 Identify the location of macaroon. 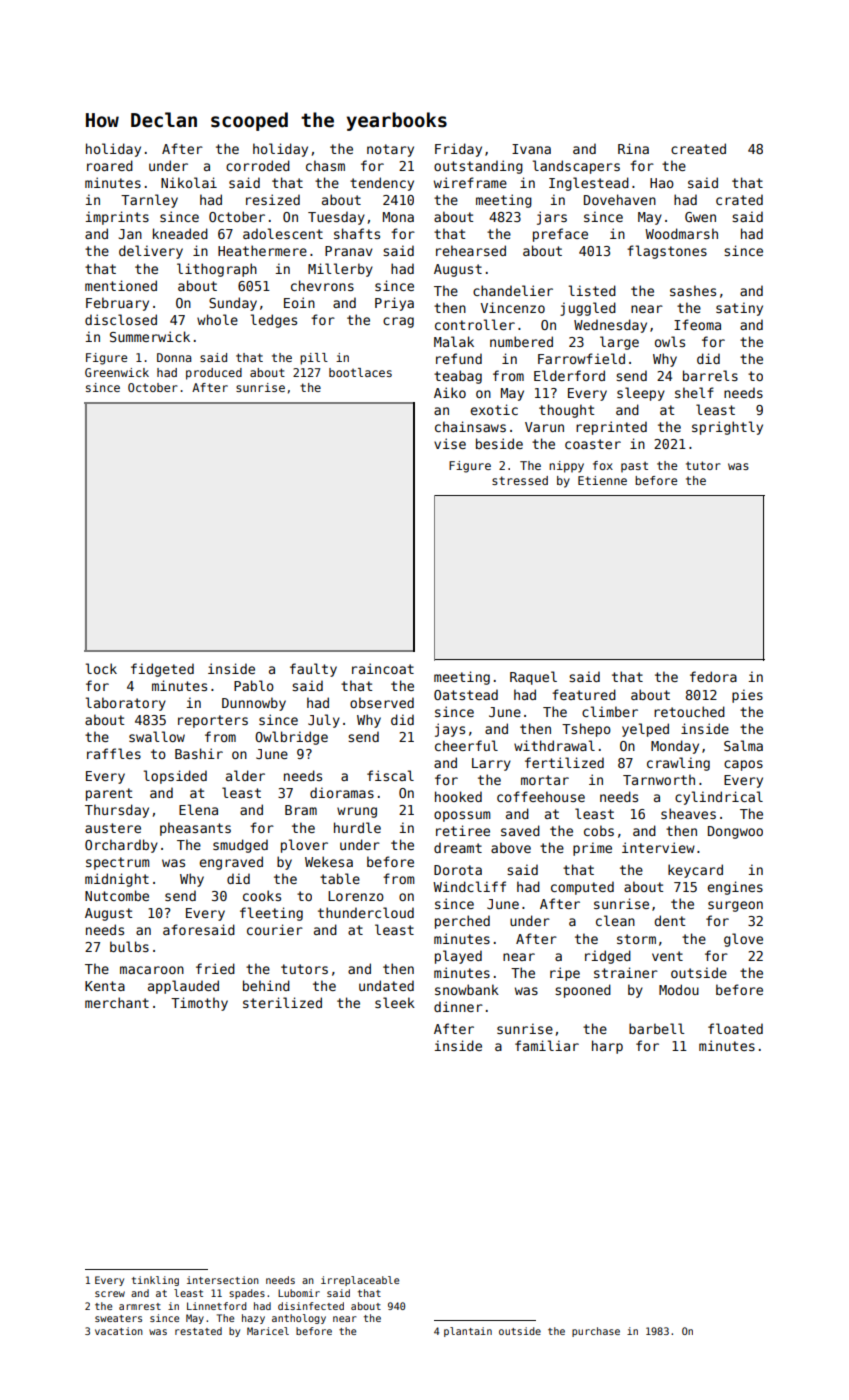
(152, 970).
